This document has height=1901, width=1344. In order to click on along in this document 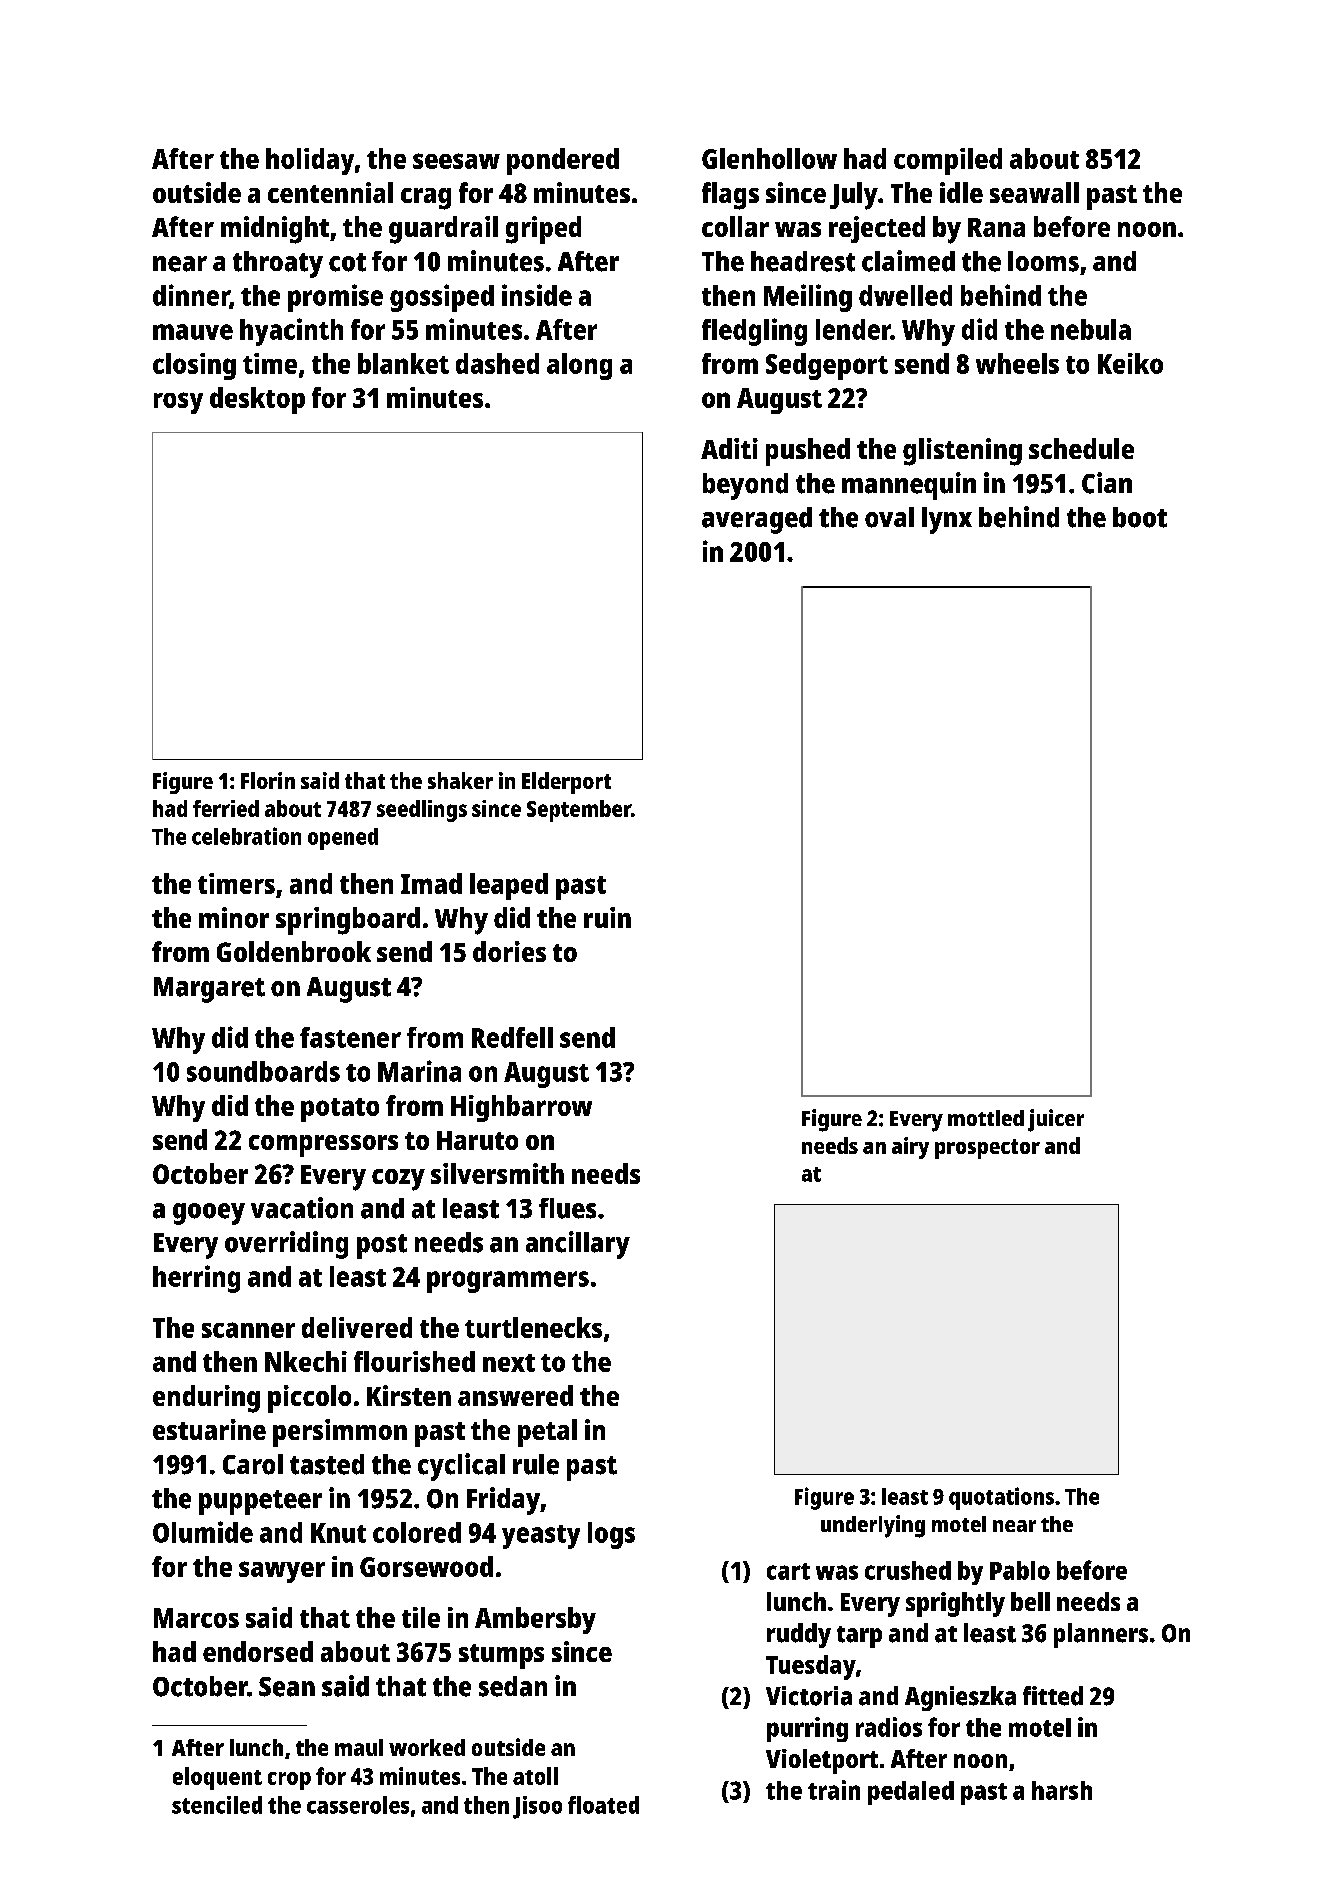, I will do `click(579, 366)`.
